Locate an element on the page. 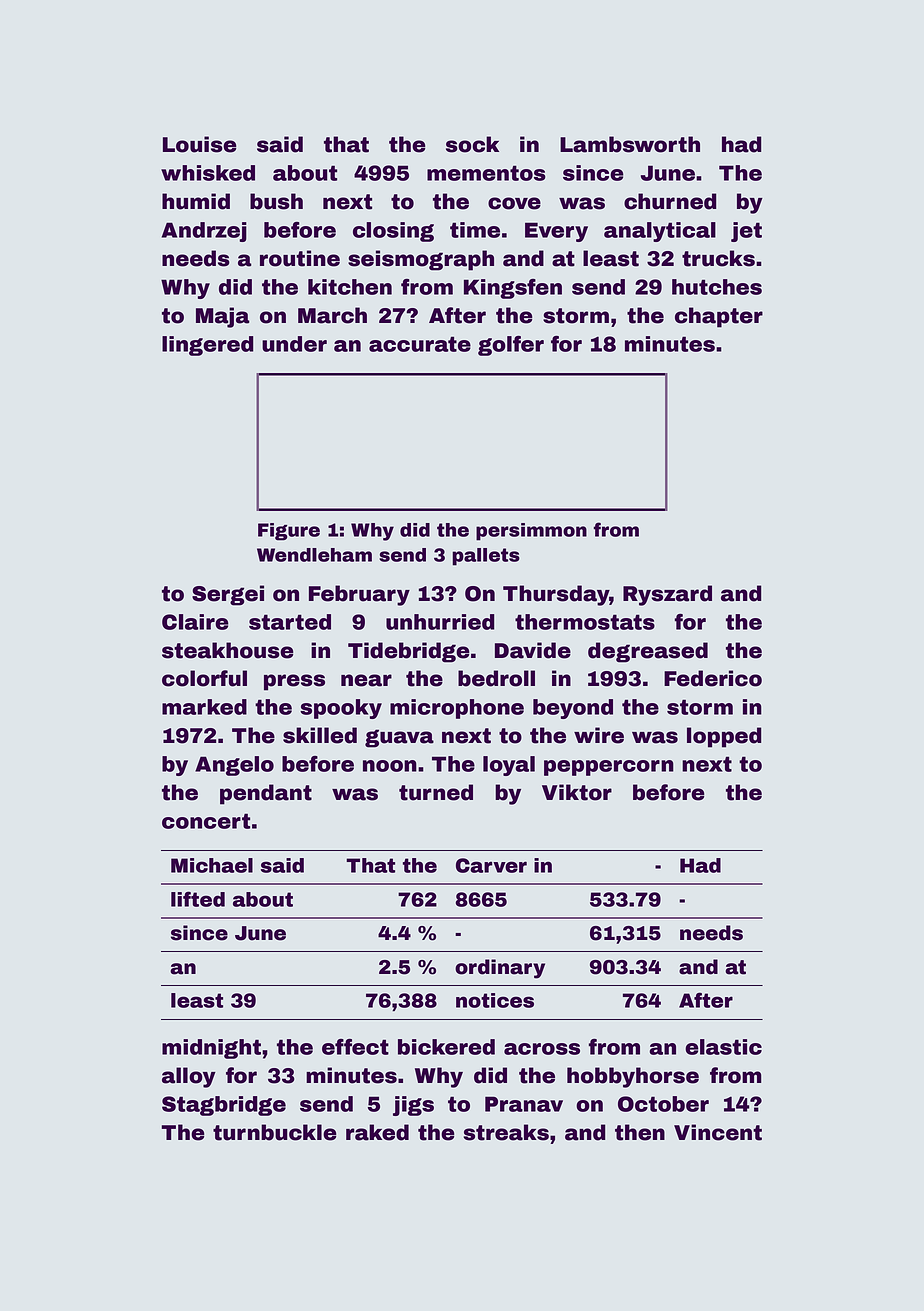 This document has width=924, height=1311. hobbyhorse is located at coordinates (633, 1077).
